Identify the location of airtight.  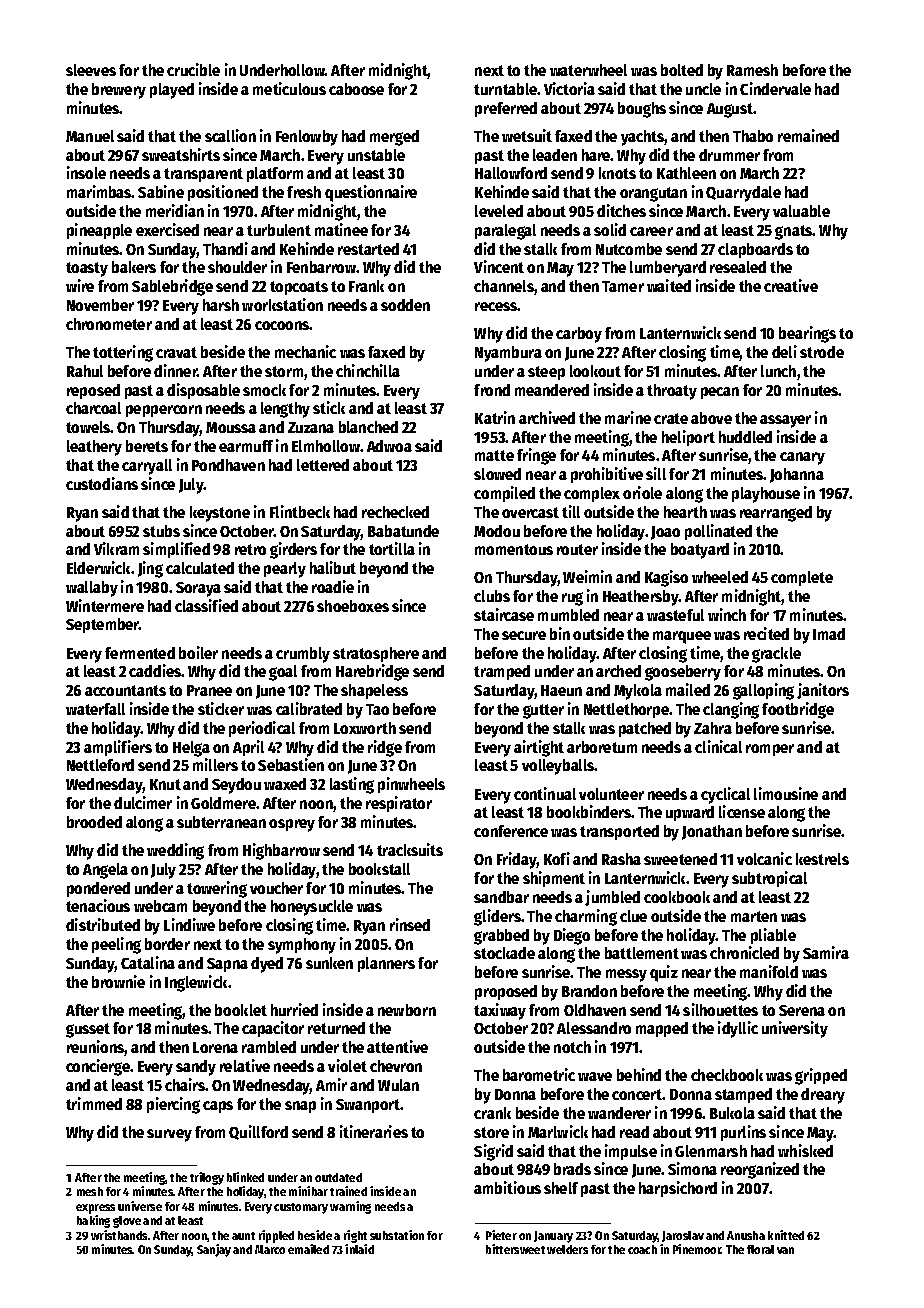
(539, 748).
